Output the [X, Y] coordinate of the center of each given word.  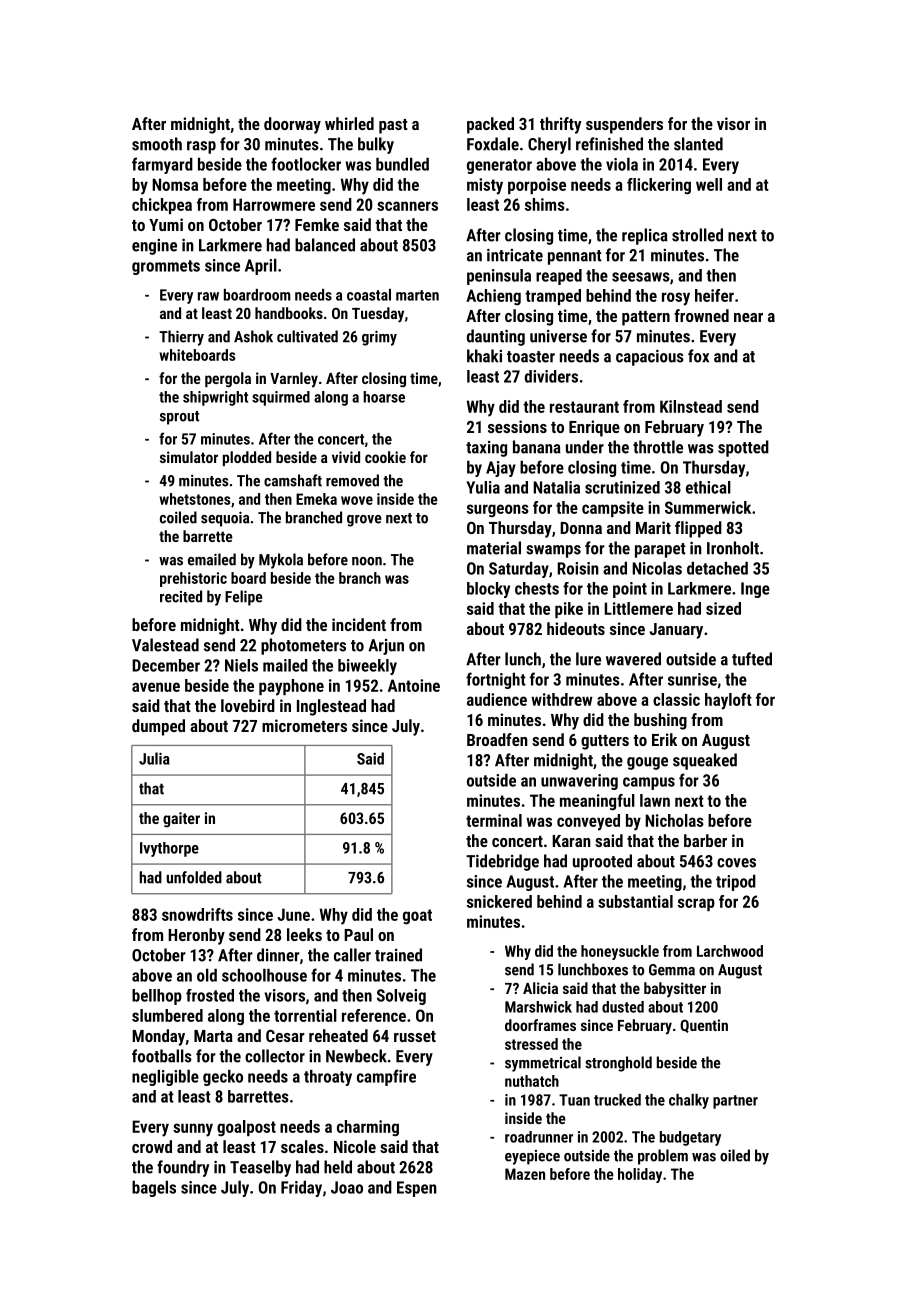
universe [558, 336]
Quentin [704, 1026]
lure [588, 659]
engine [154, 247]
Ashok [253, 336]
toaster [531, 357]
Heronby [196, 936]
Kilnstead [691, 406]
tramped [553, 297]
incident [359, 624]
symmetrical [543, 1064]
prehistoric [193, 579]
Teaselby [260, 1168]
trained [398, 955]
